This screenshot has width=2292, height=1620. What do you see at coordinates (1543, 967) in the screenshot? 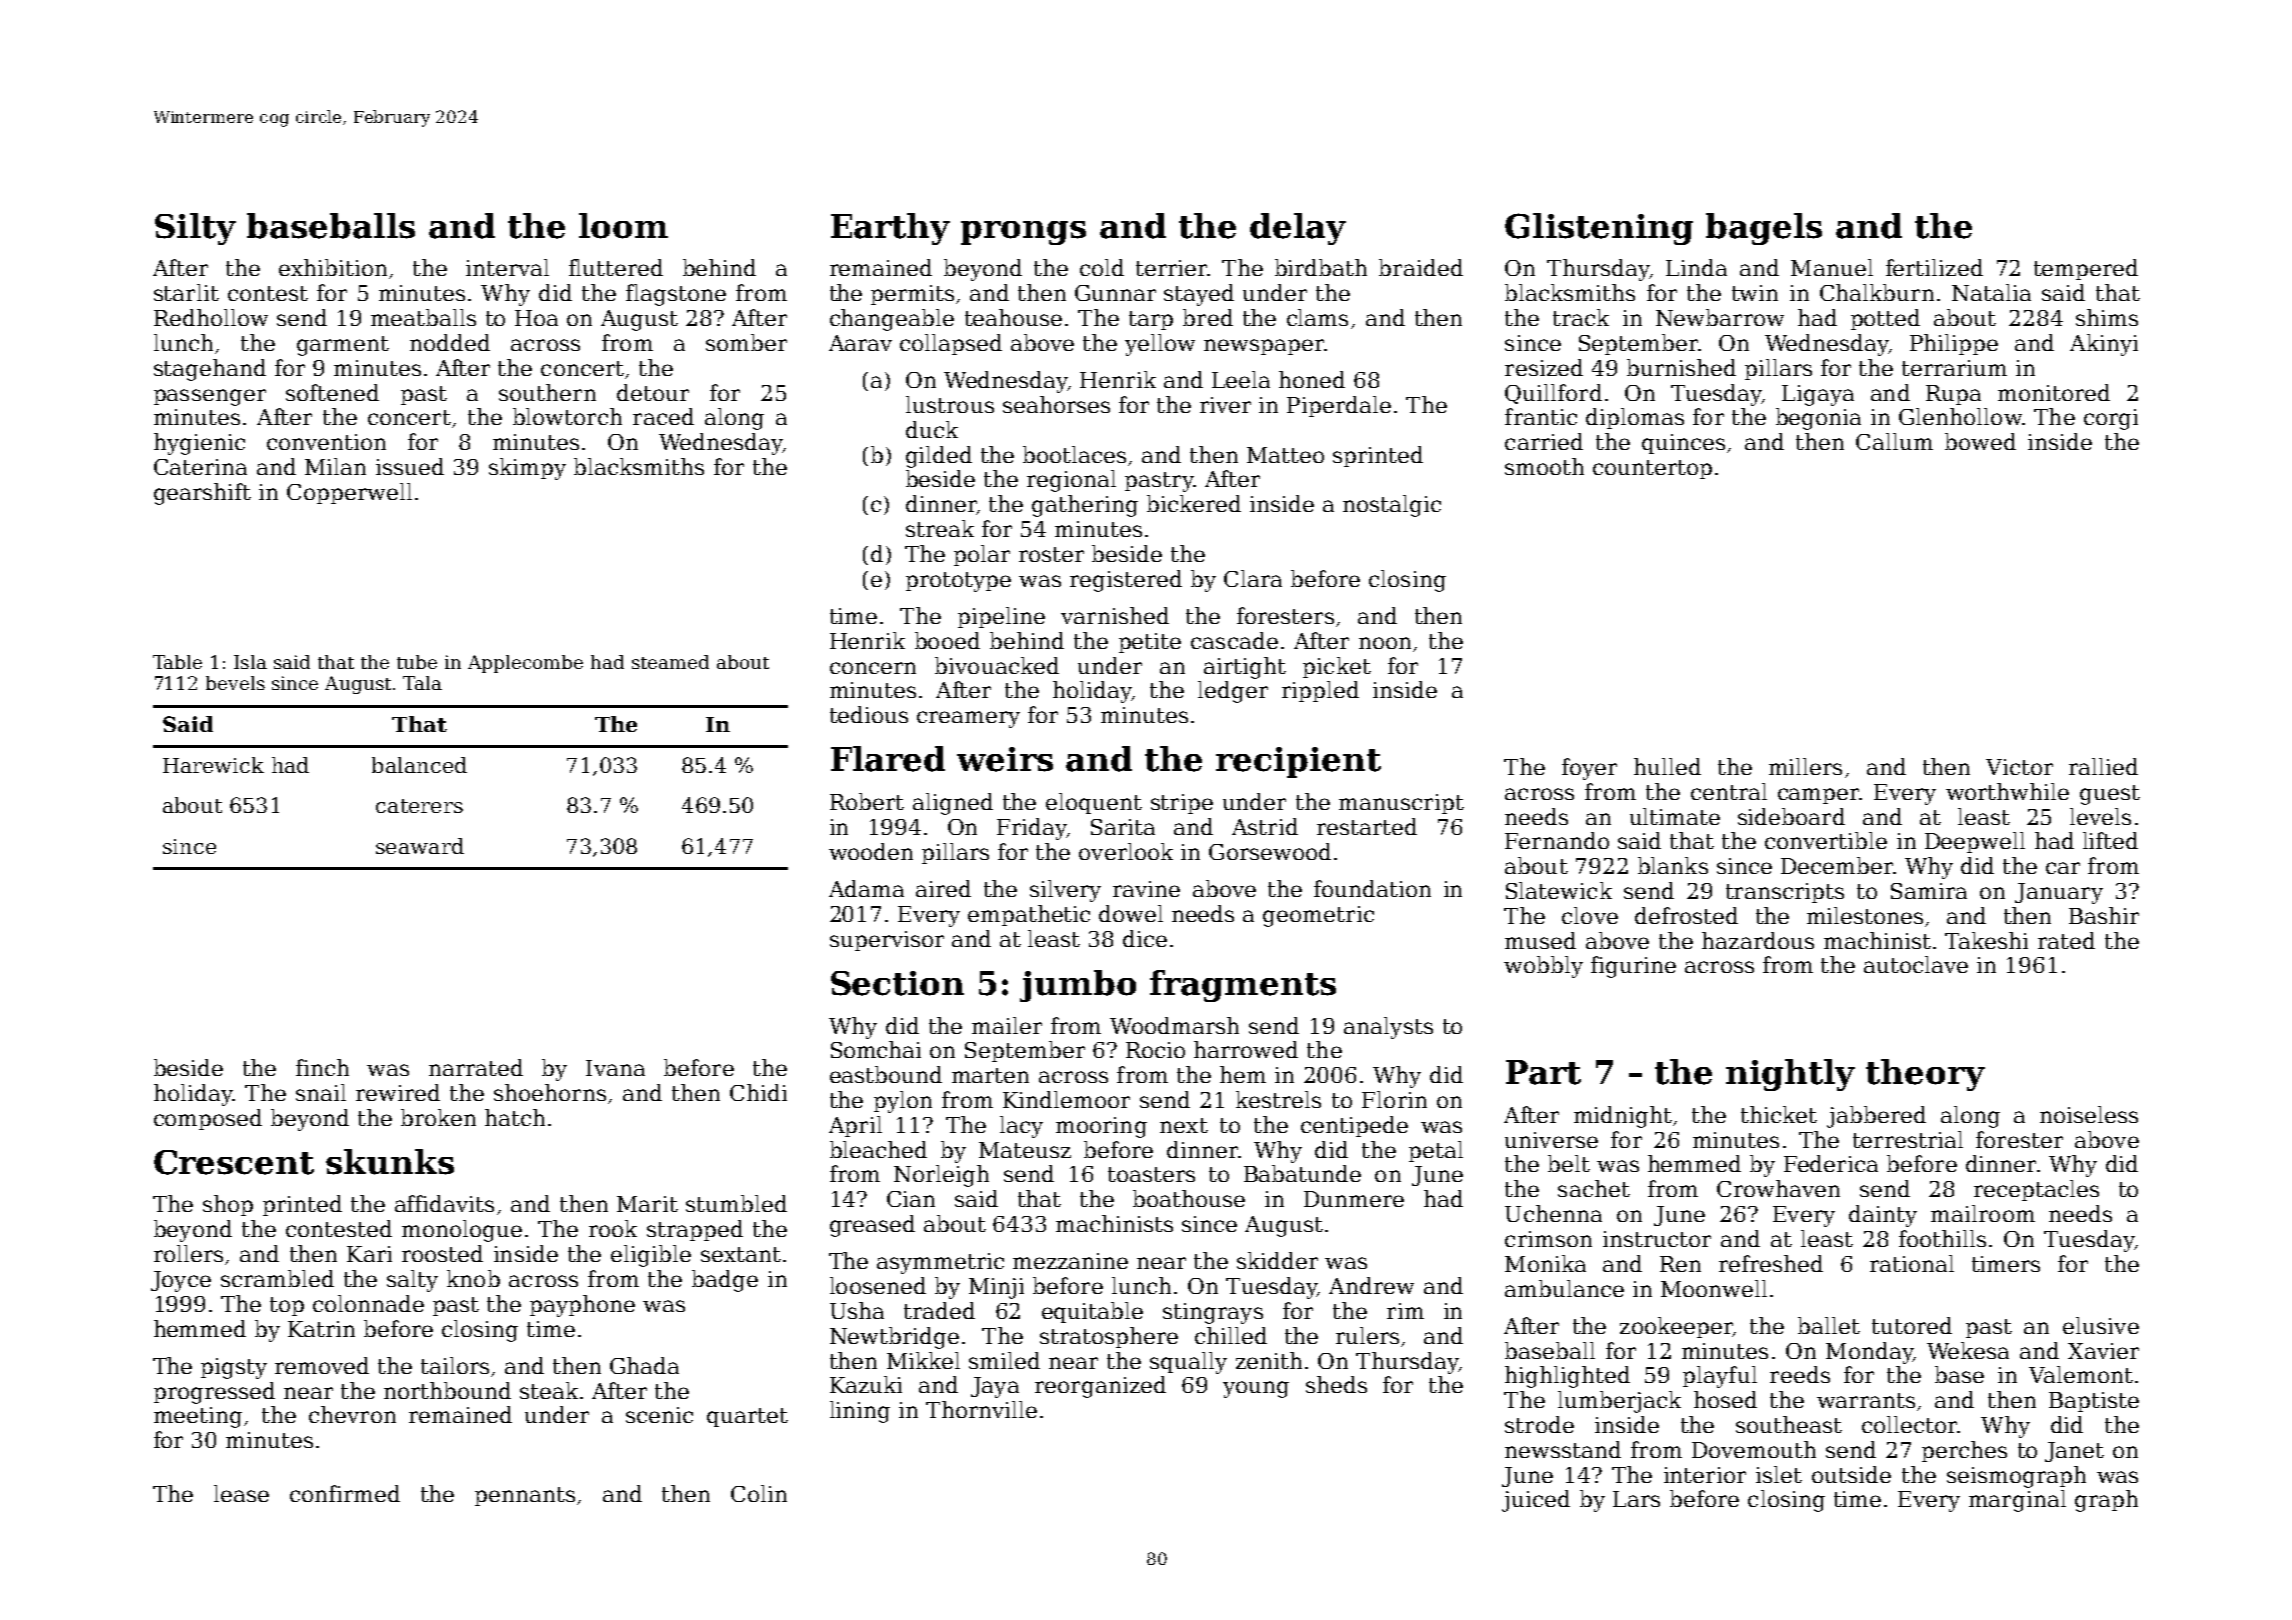
I see `wobbly` at bounding box center [1543, 967].
